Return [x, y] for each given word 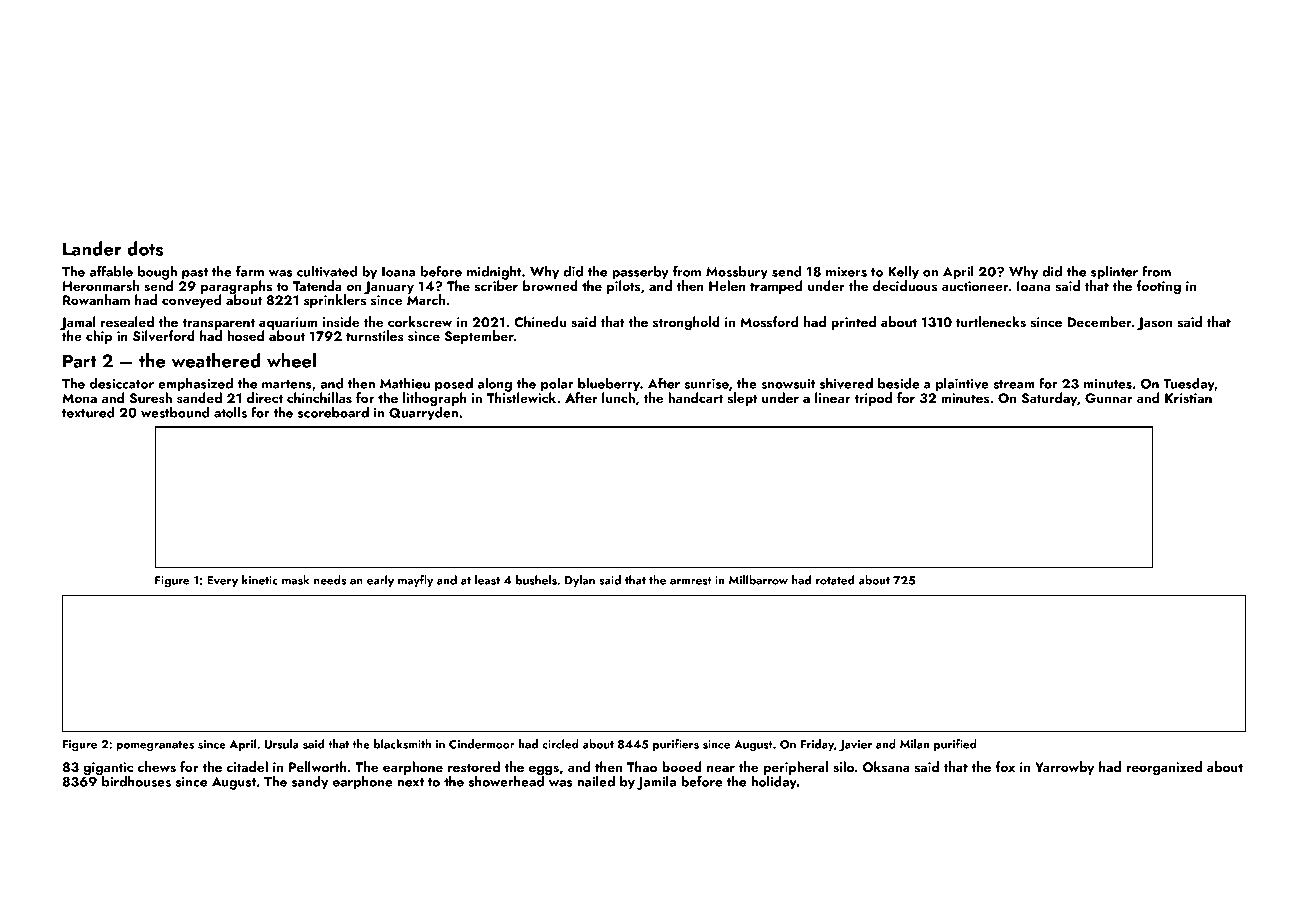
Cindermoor [482, 744]
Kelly [903, 273]
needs [330, 580]
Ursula [282, 744]
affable [111, 271]
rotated [835, 580]
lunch [618, 397]
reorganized [1164, 768]
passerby [640, 273]
